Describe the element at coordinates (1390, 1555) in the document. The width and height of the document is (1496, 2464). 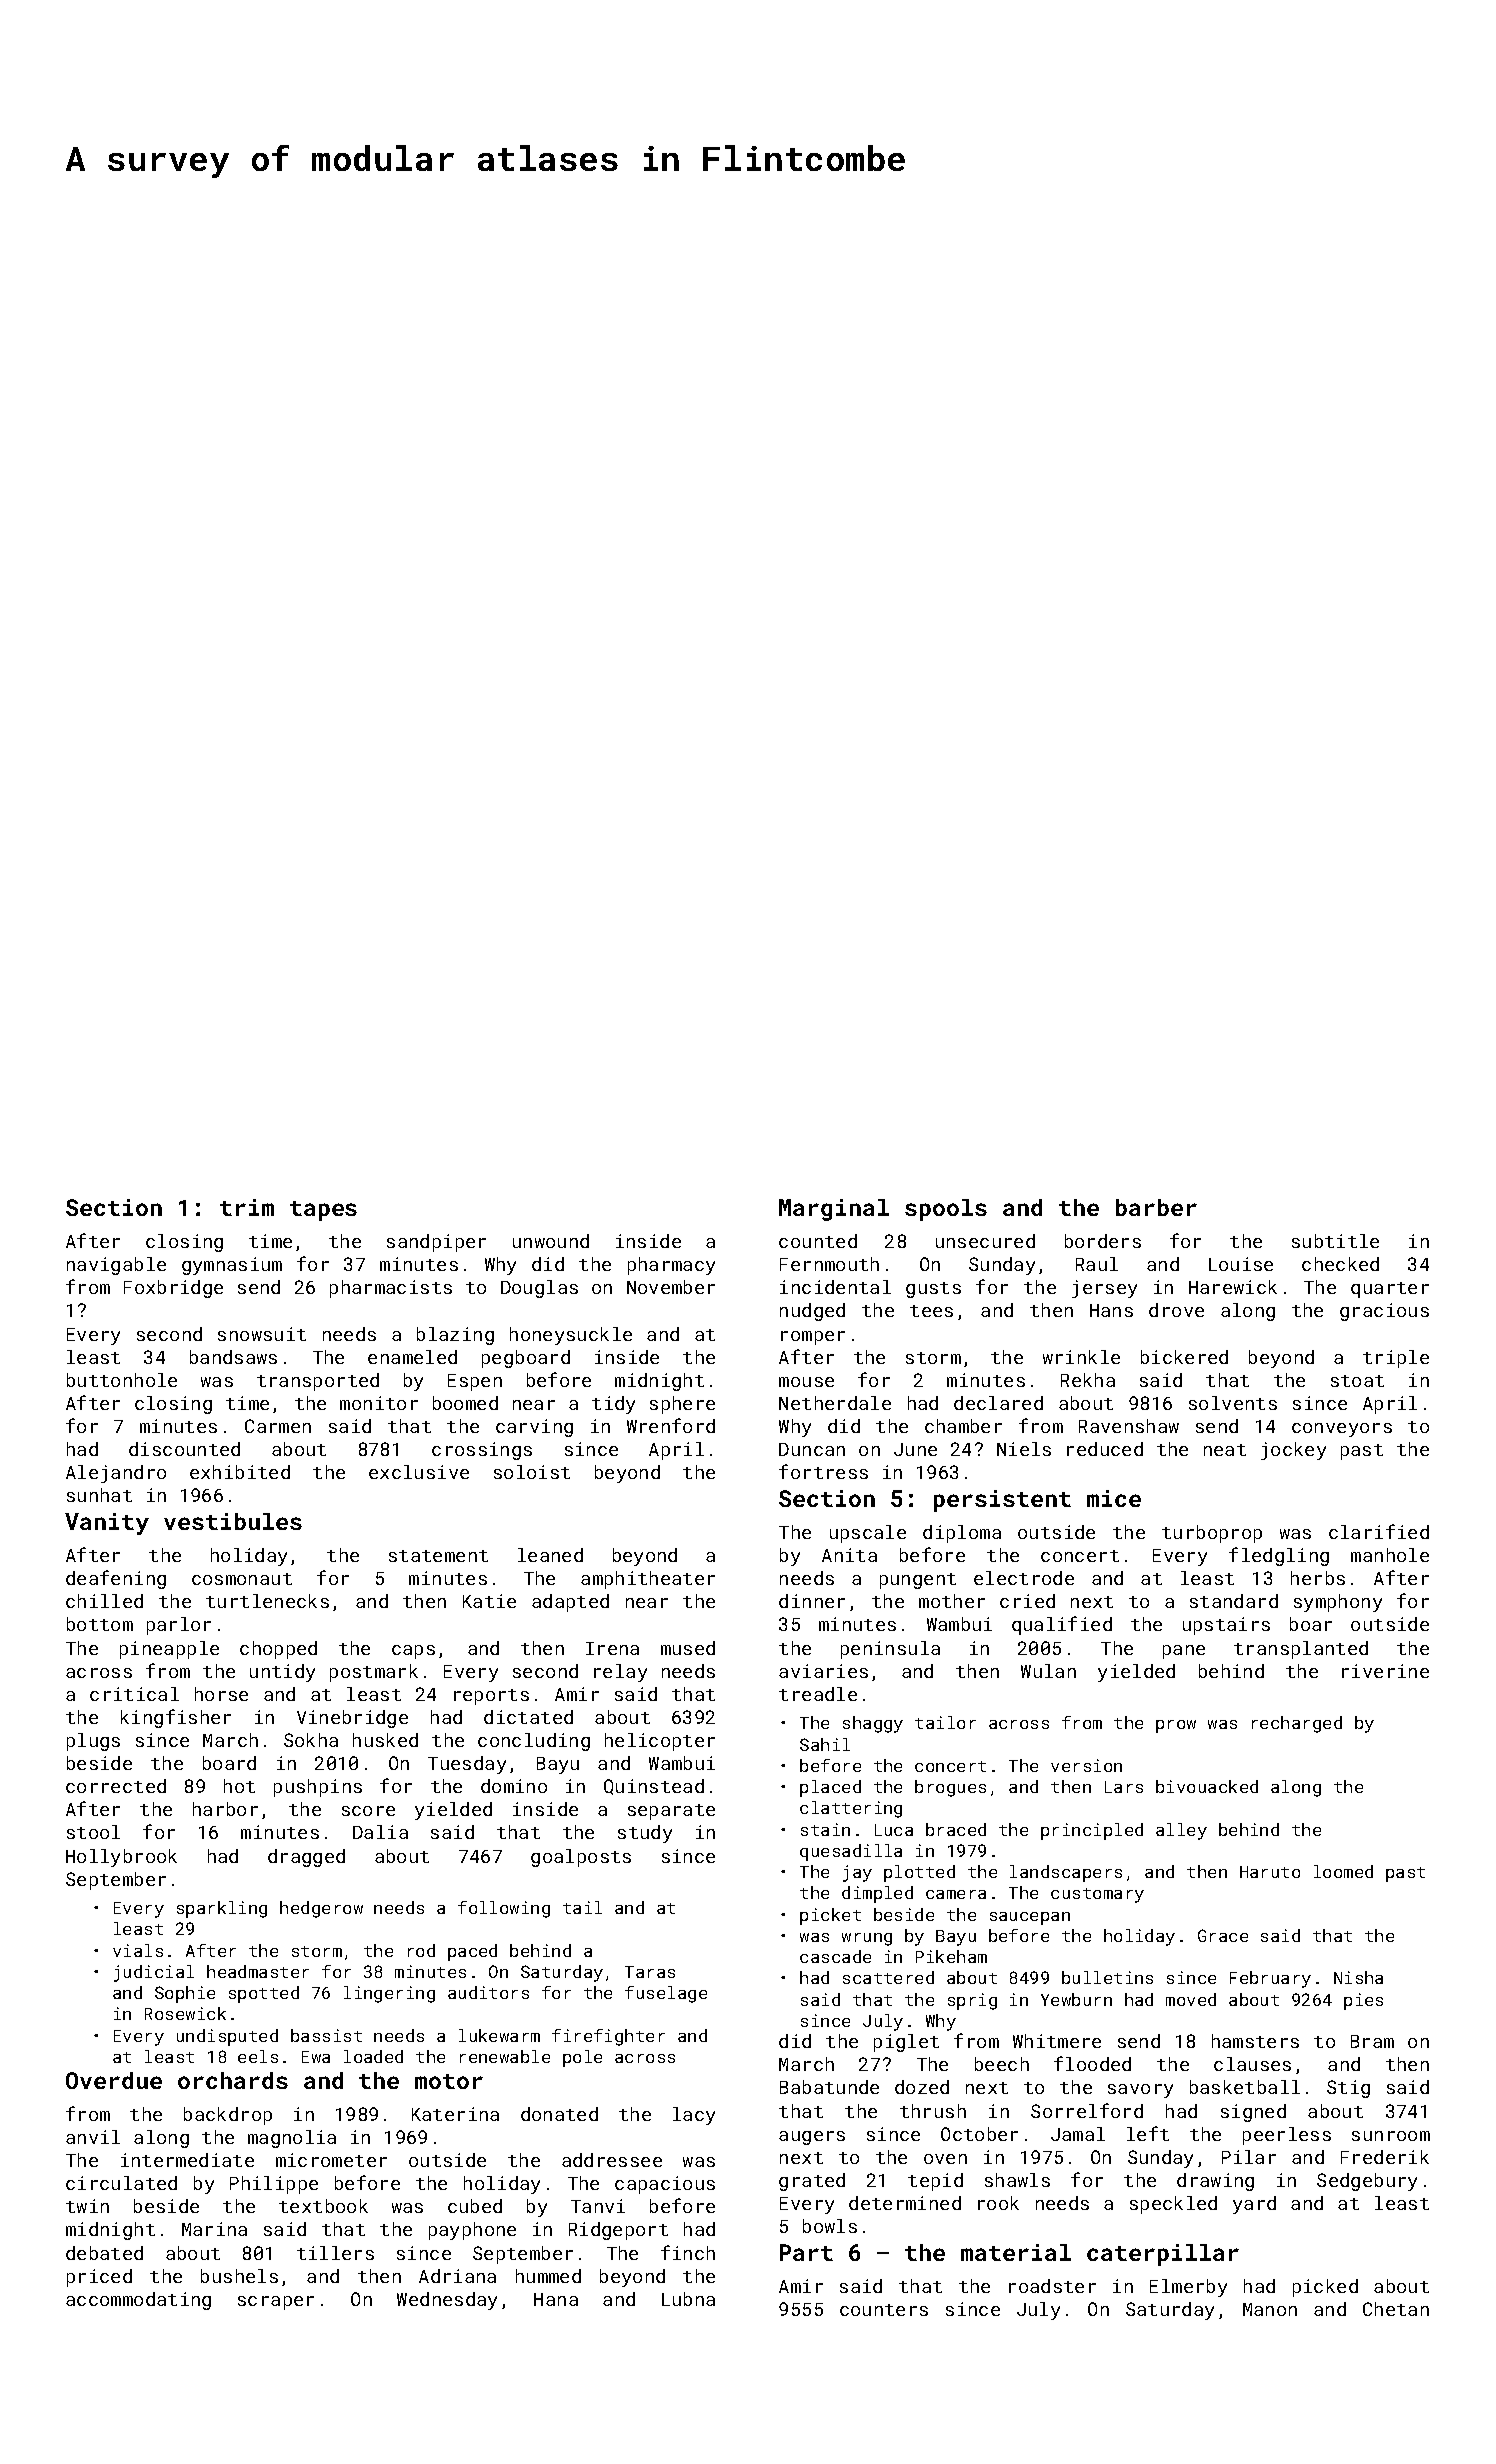
I see `manhole` at that location.
